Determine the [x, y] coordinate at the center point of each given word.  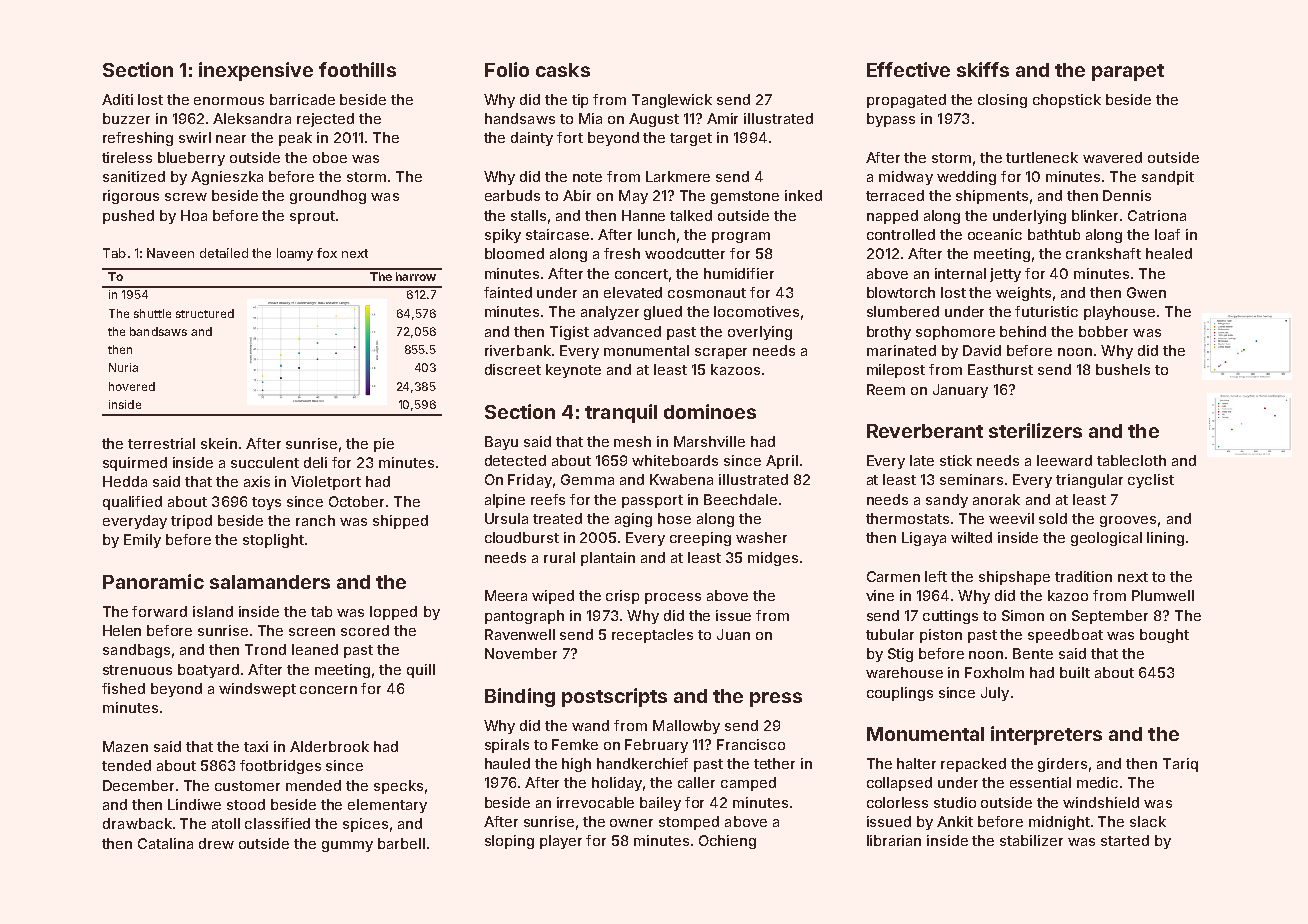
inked [803, 195]
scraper [721, 353]
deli [315, 462]
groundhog [328, 197]
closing [1002, 101]
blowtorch [901, 292]
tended [126, 765]
